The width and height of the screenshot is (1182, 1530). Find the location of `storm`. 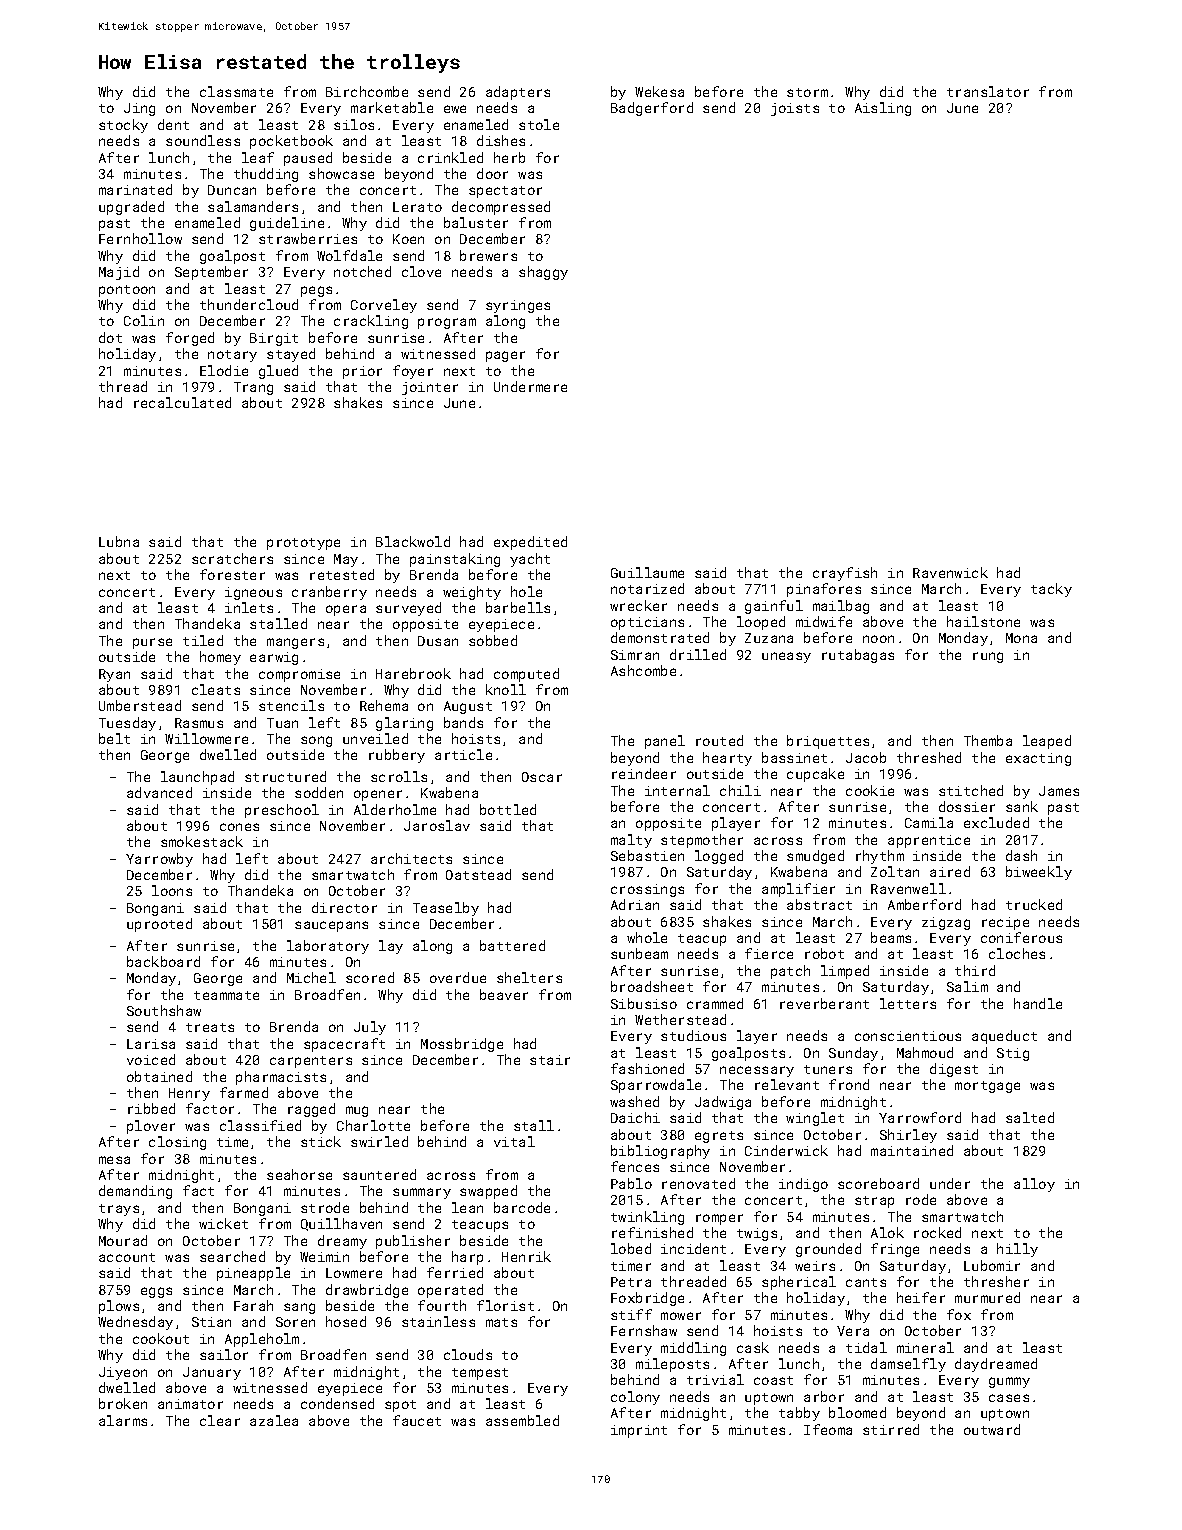

storm is located at coordinates (807, 92).
